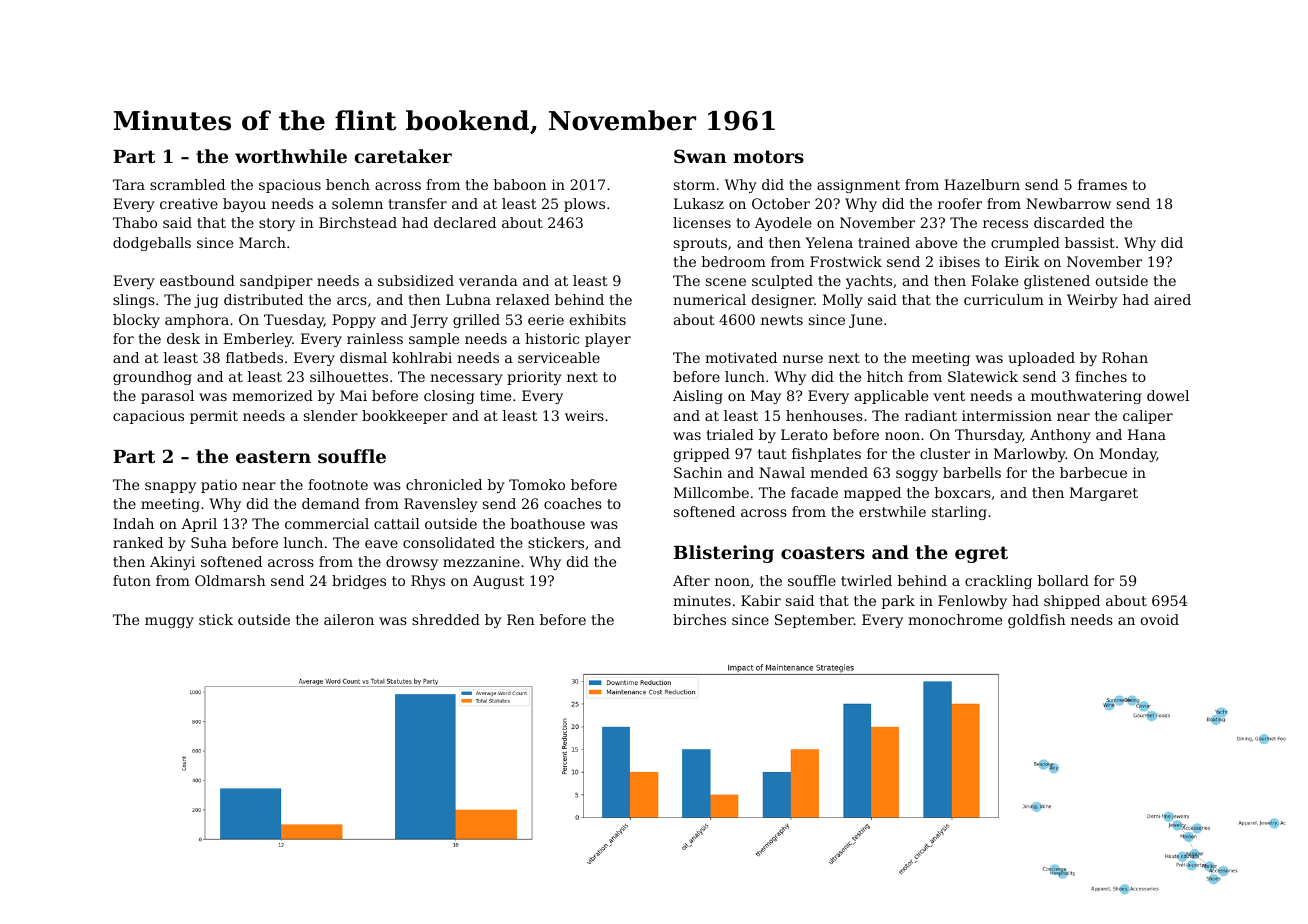 Image resolution: width=1308 pixels, height=924 pixels. What do you see at coordinates (702, 222) in the image?
I see `licenses` at bounding box center [702, 222].
